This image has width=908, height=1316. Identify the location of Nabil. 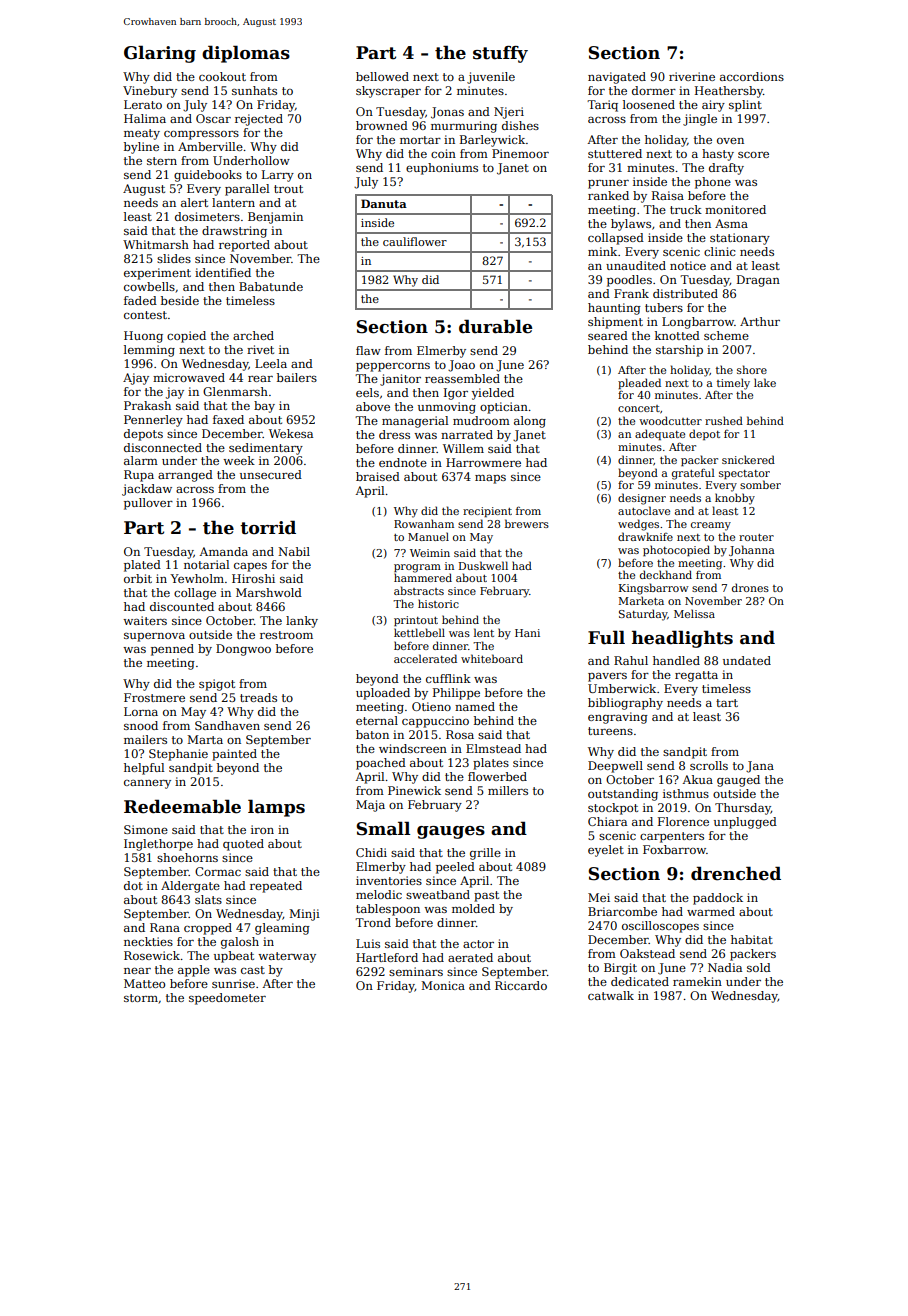
(294, 551).
